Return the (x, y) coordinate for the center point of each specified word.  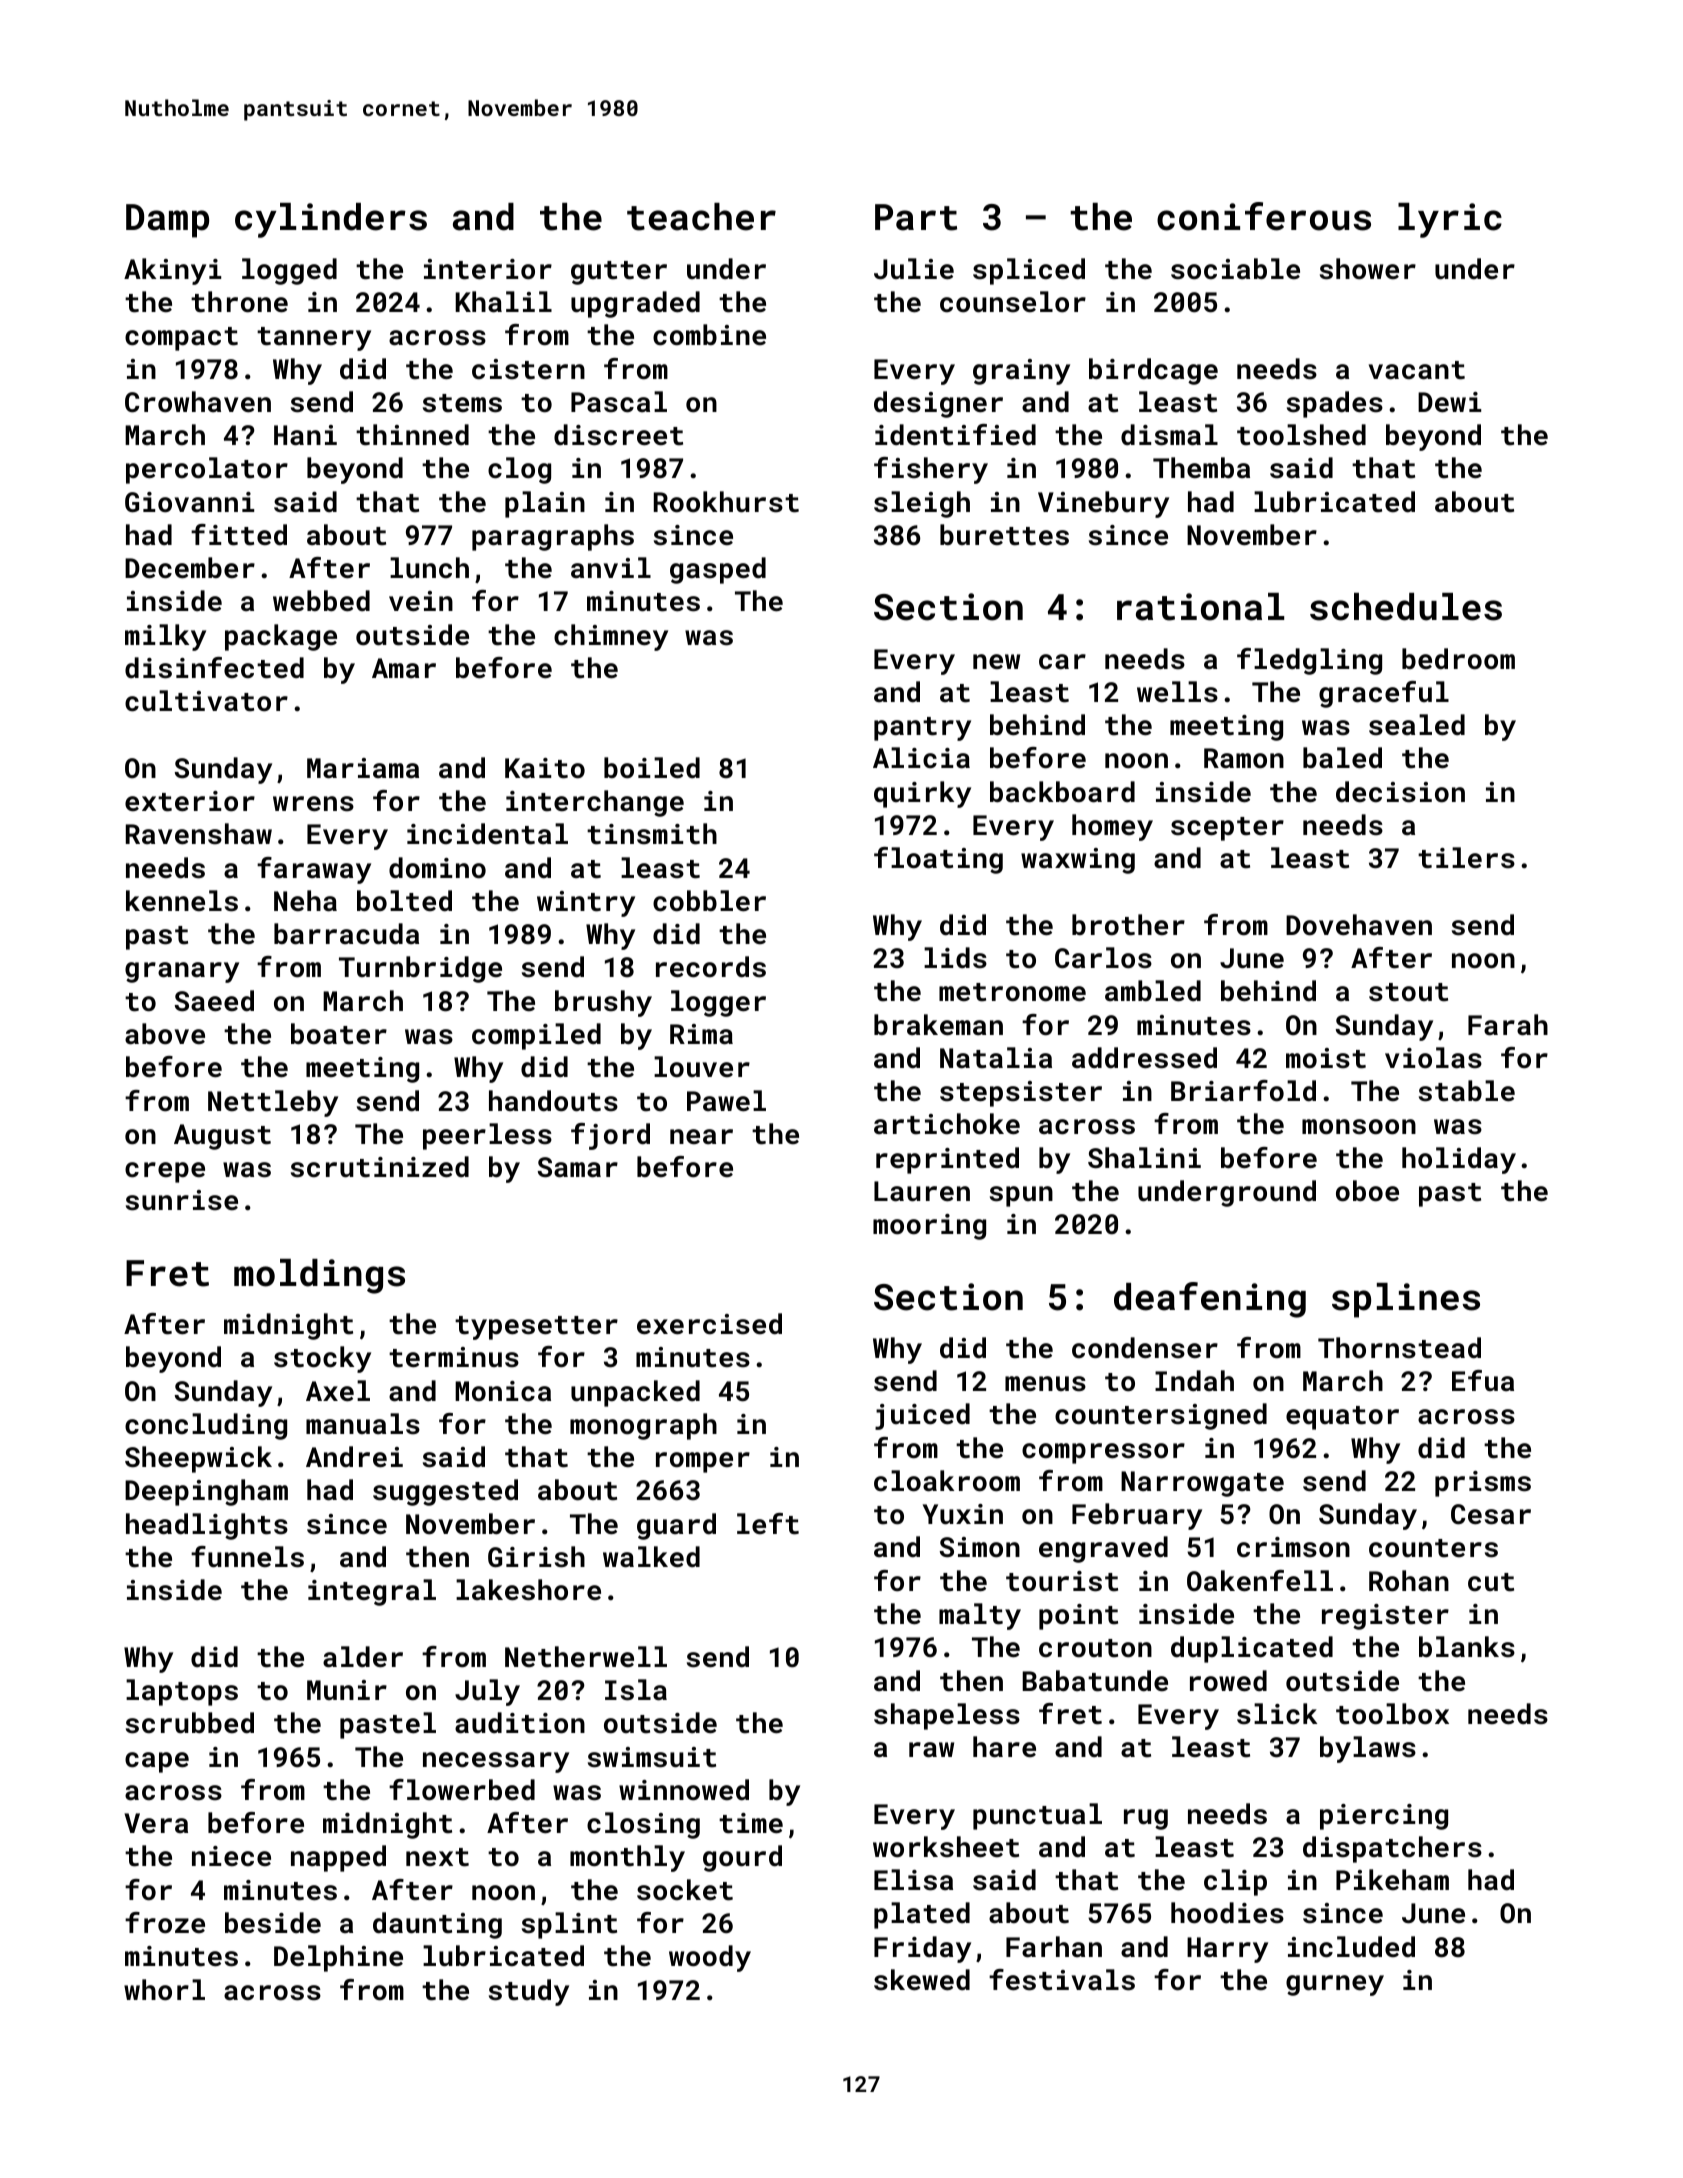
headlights (207, 1526)
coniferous (1264, 216)
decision (1400, 792)
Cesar (1491, 1514)
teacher (701, 217)
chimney (611, 637)
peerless (487, 1136)
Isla (636, 1690)
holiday (1459, 1160)
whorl (164, 1990)
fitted (239, 535)
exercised (709, 1324)
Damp (167, 221)
